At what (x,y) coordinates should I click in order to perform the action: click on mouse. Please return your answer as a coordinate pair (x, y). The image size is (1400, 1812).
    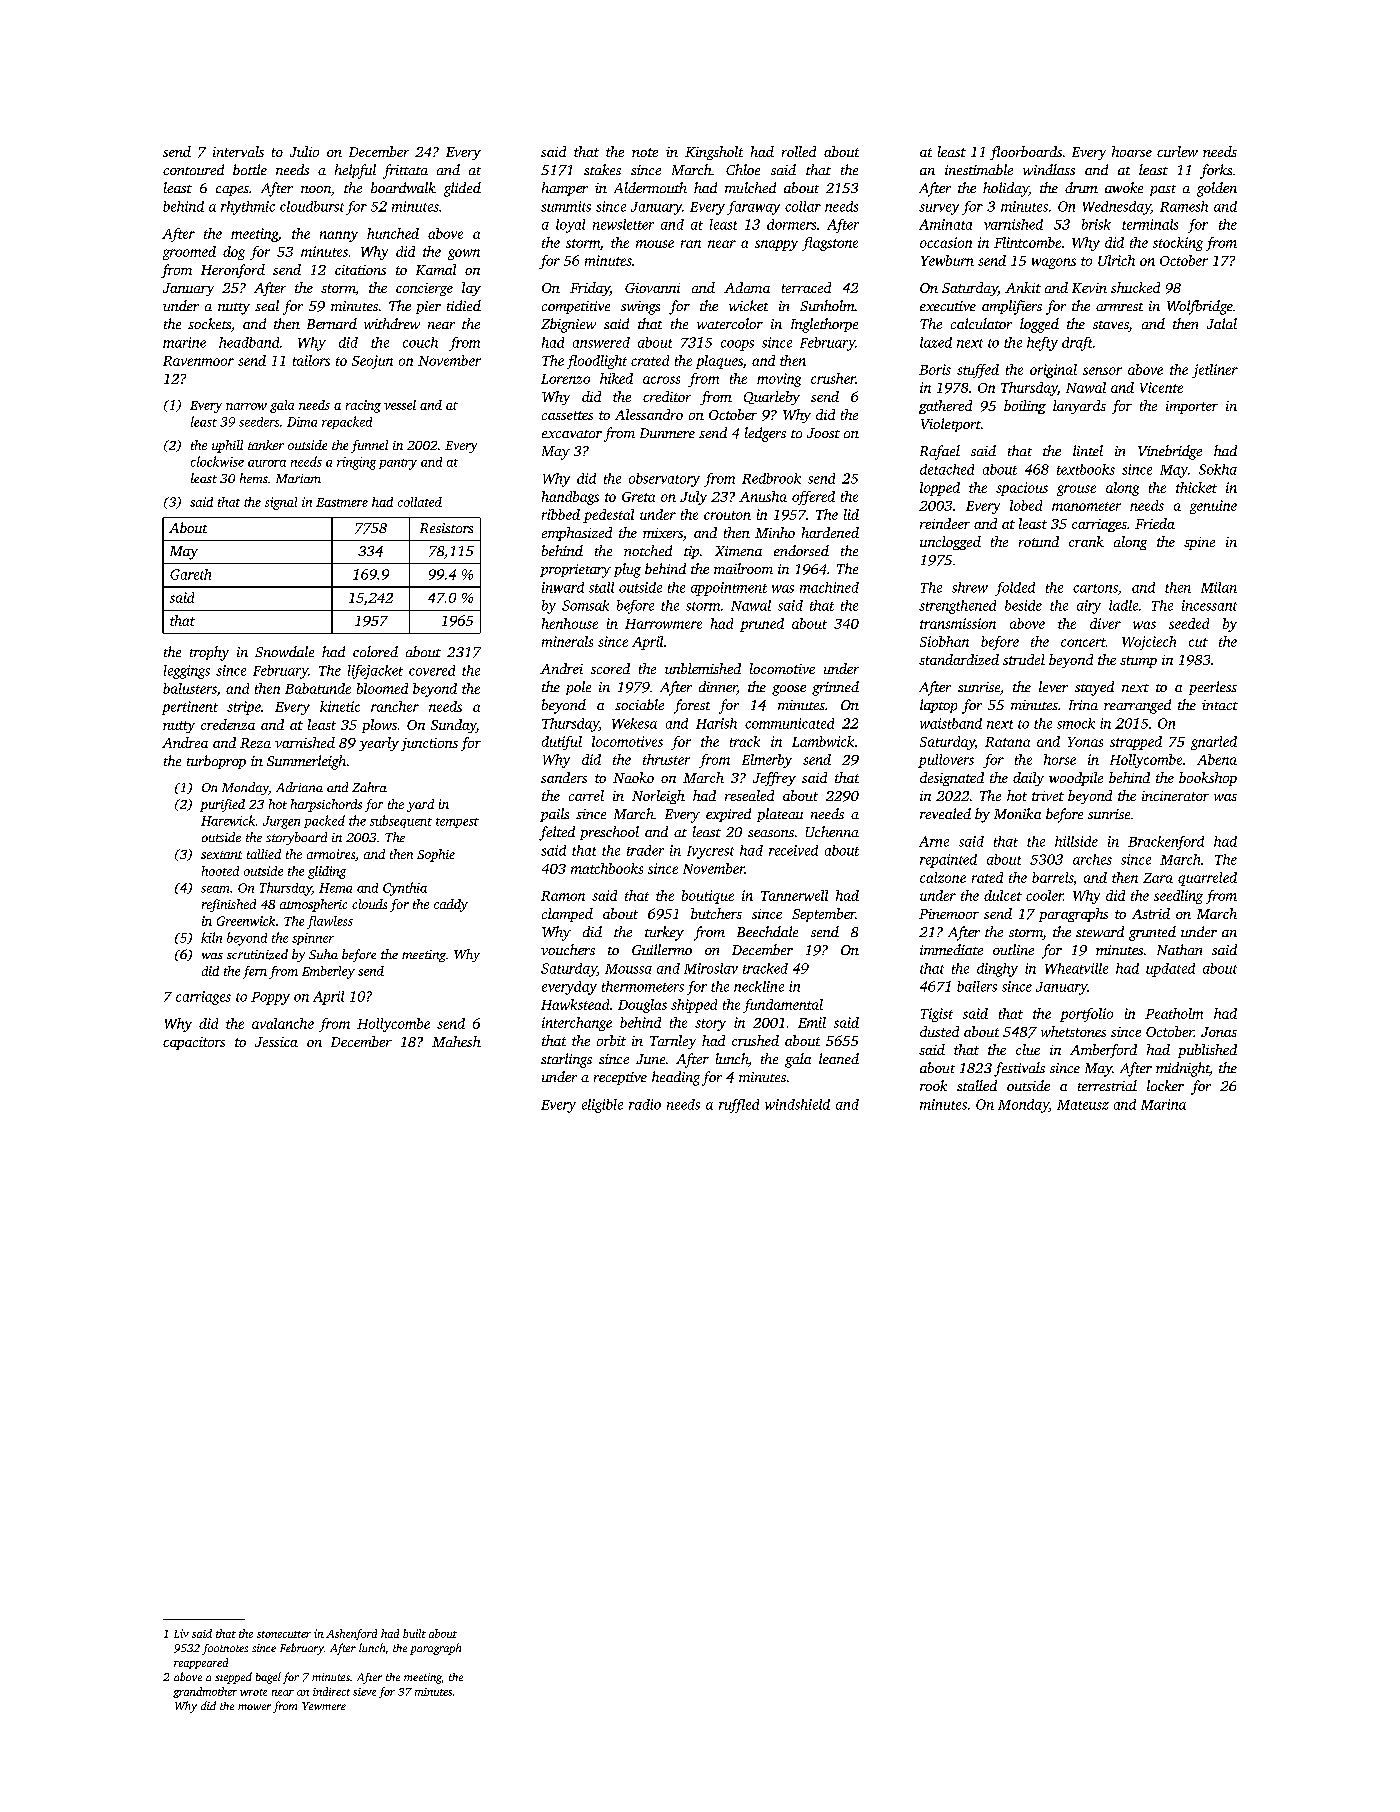
    Looking at the image, I should click on (655, 244).
